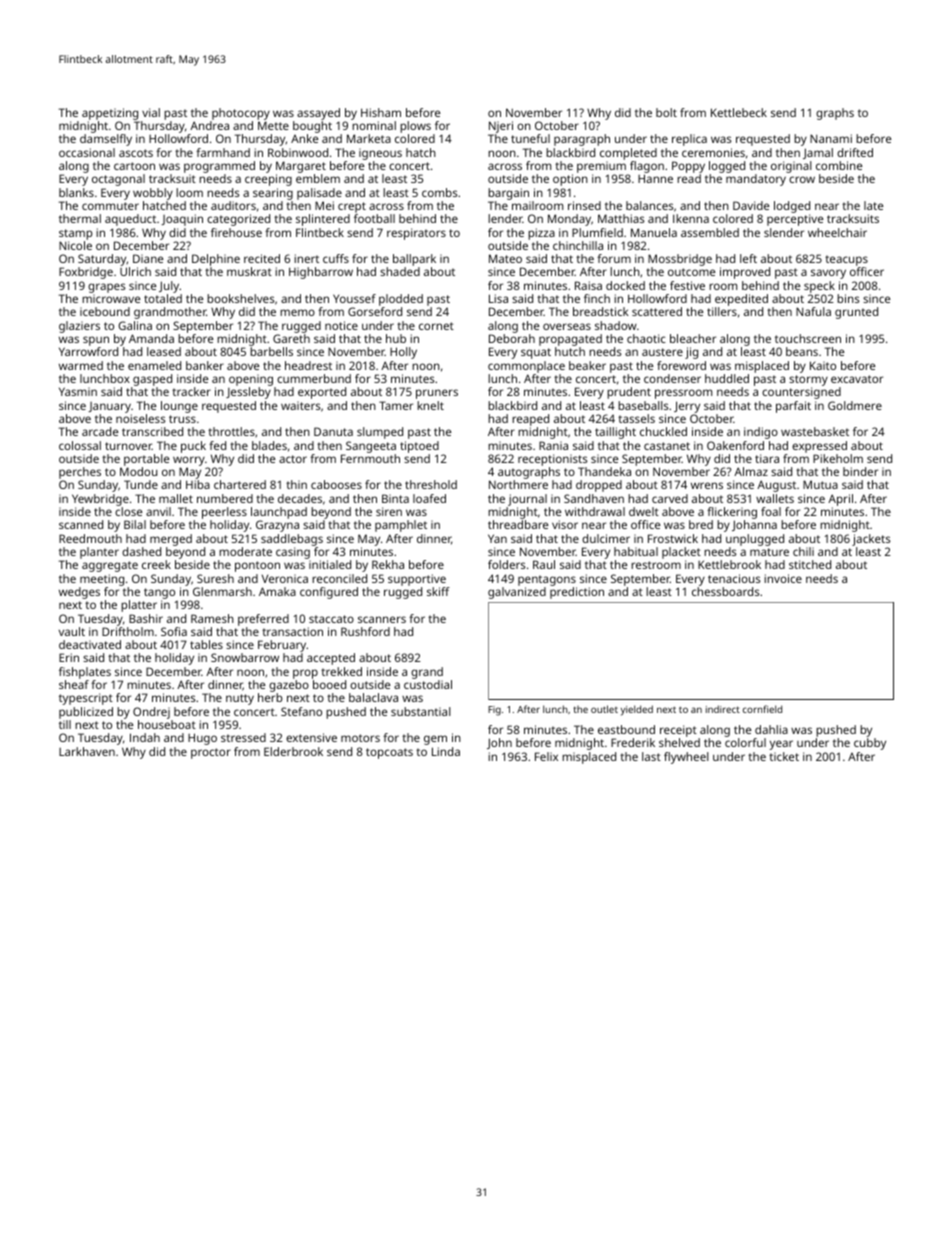  What do you see at coordinates (501, 127) in the page?
I see `Njeri` at bounding box center [501, 127].
